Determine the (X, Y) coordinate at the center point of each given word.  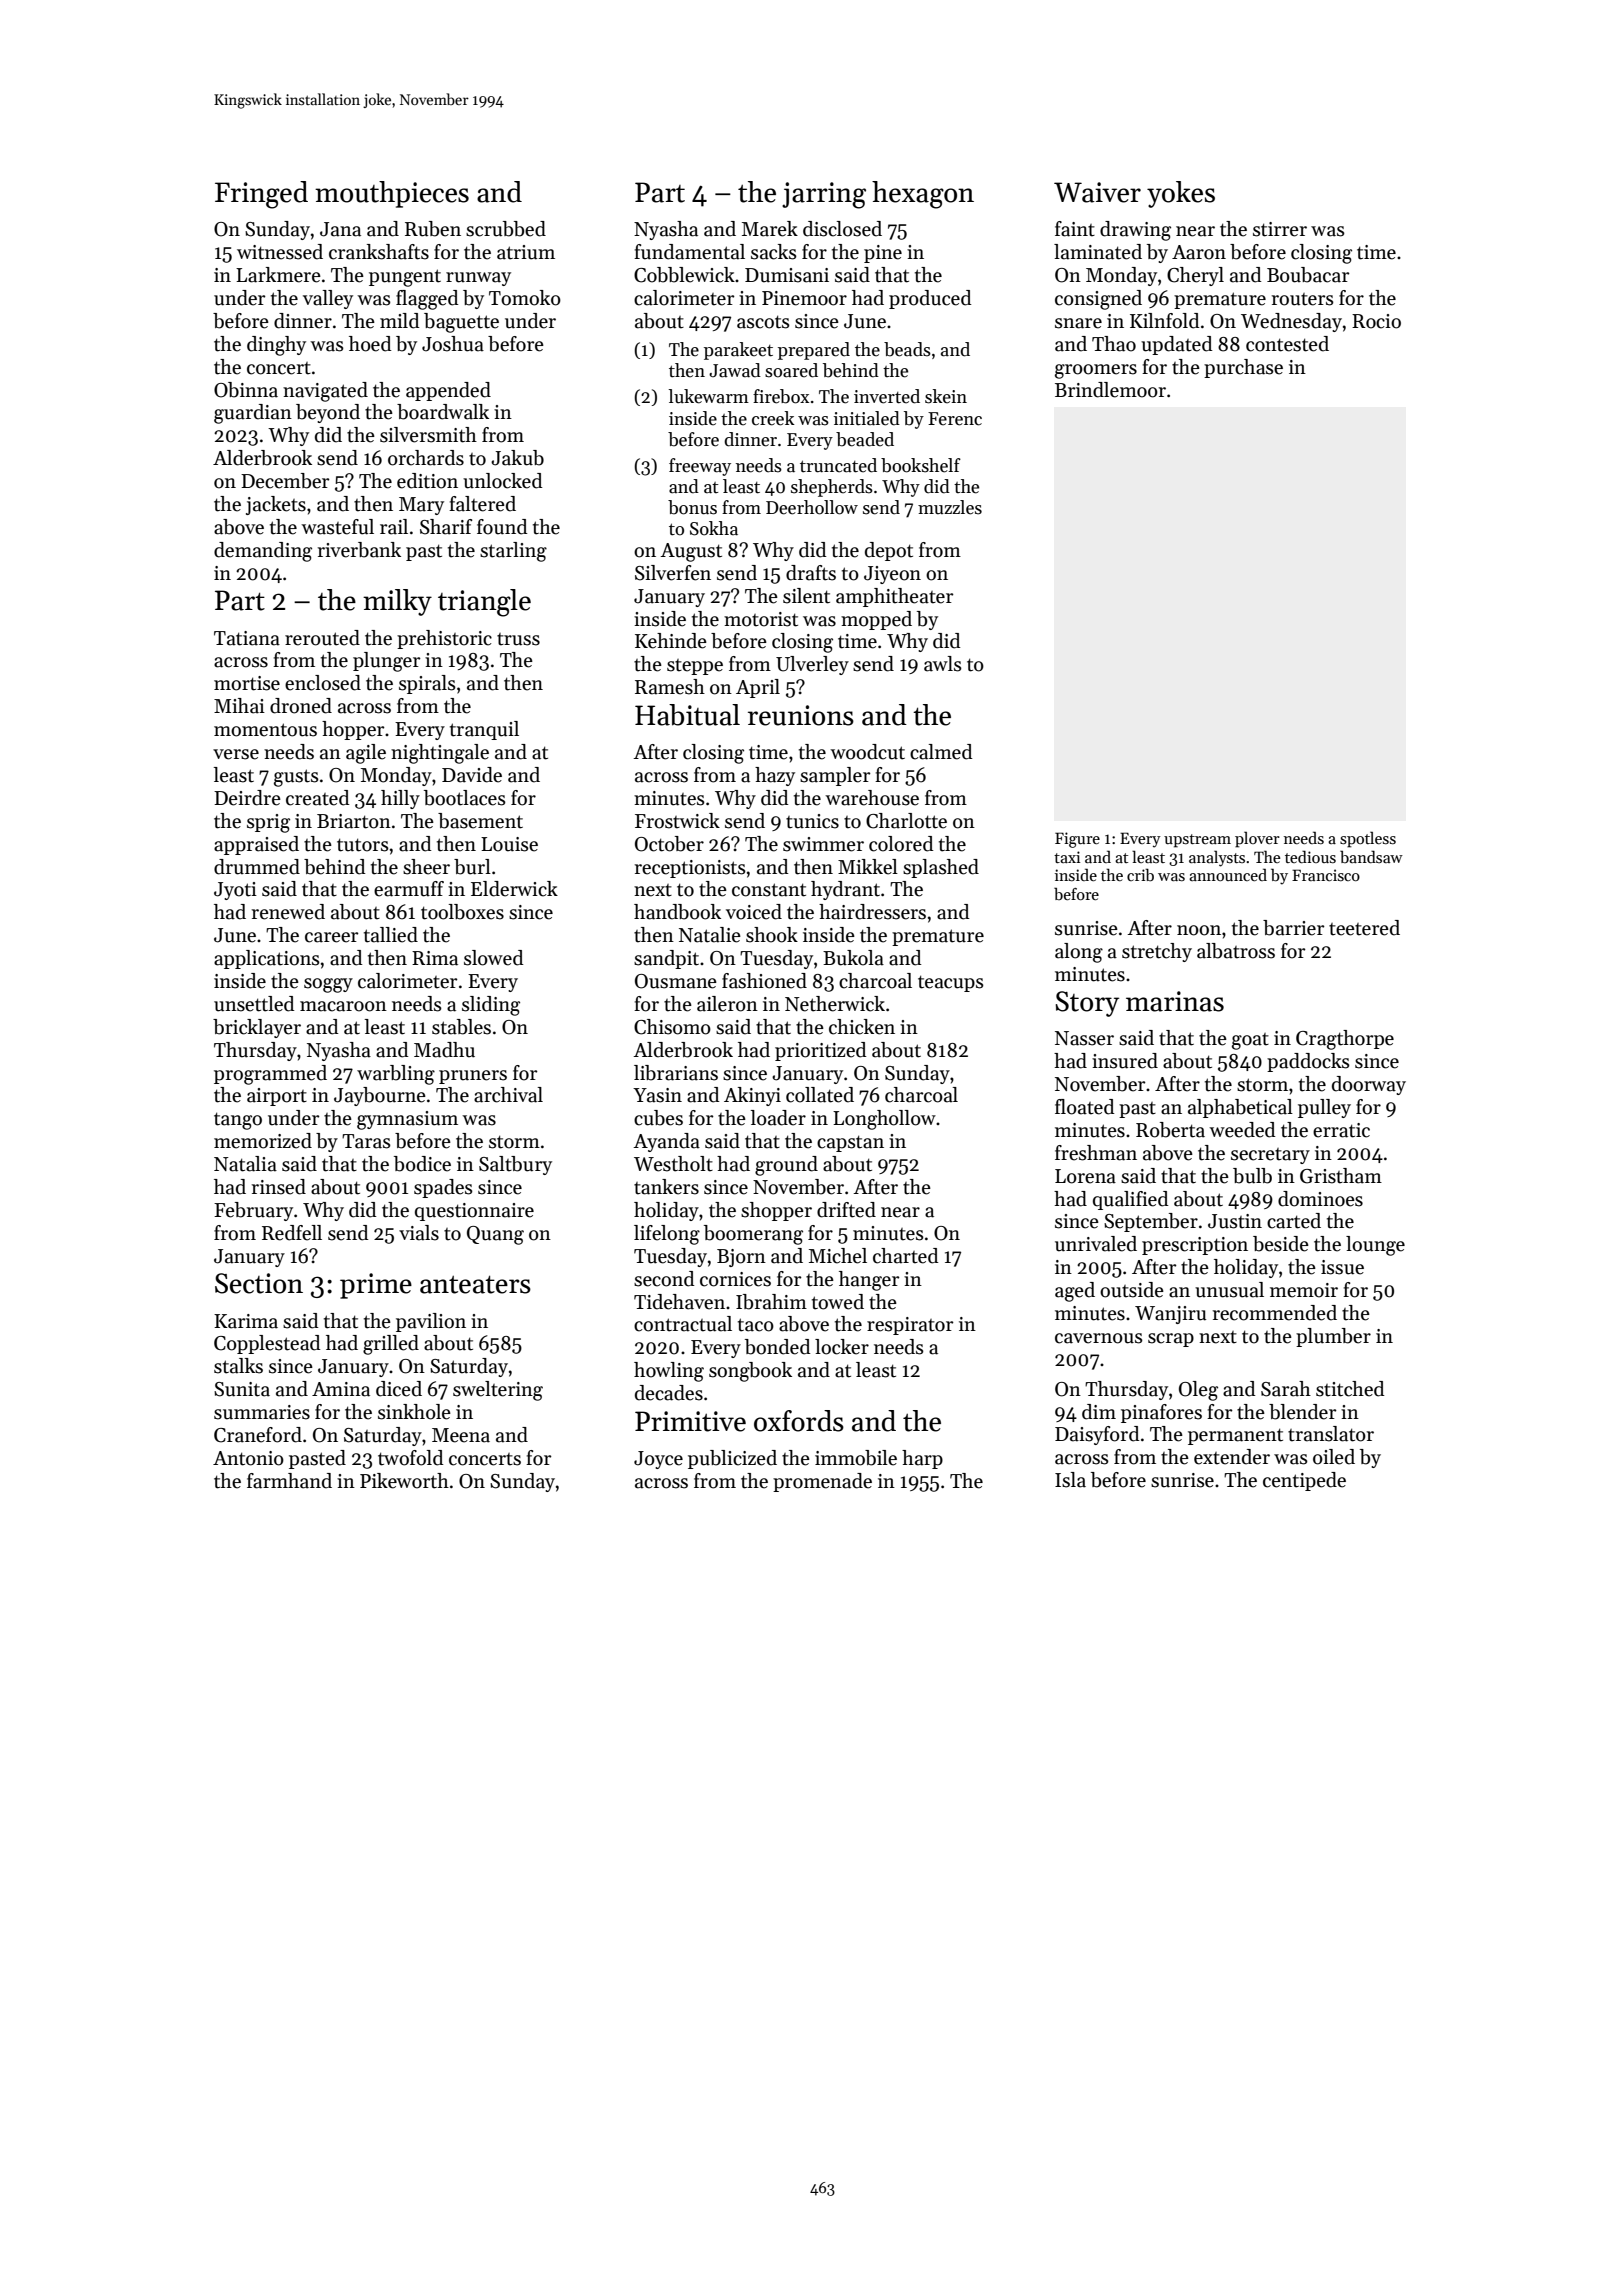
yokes (1181, 194)
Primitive (690, 1421)
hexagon (923, 195)
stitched (1350, 1389)
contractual (683, 1324)
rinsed (279, 1187)
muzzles (950, 507)
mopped (876, 620)
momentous (265, 730)
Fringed (261, 195)
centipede (1304, 1481)
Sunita (242, 1389)
